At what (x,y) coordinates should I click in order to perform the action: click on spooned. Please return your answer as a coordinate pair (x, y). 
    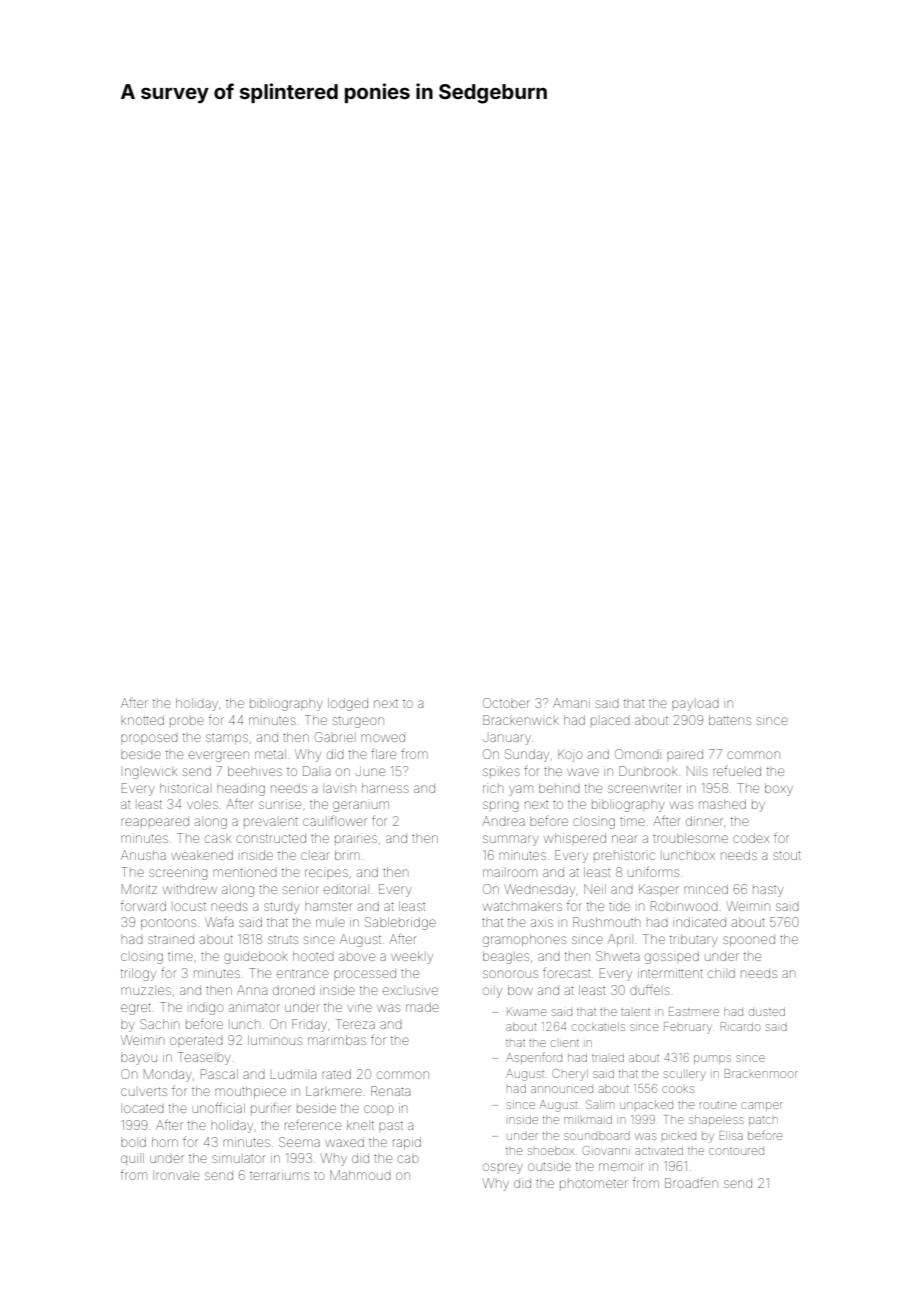
    Looking at the image, I should click on (749, 941).
